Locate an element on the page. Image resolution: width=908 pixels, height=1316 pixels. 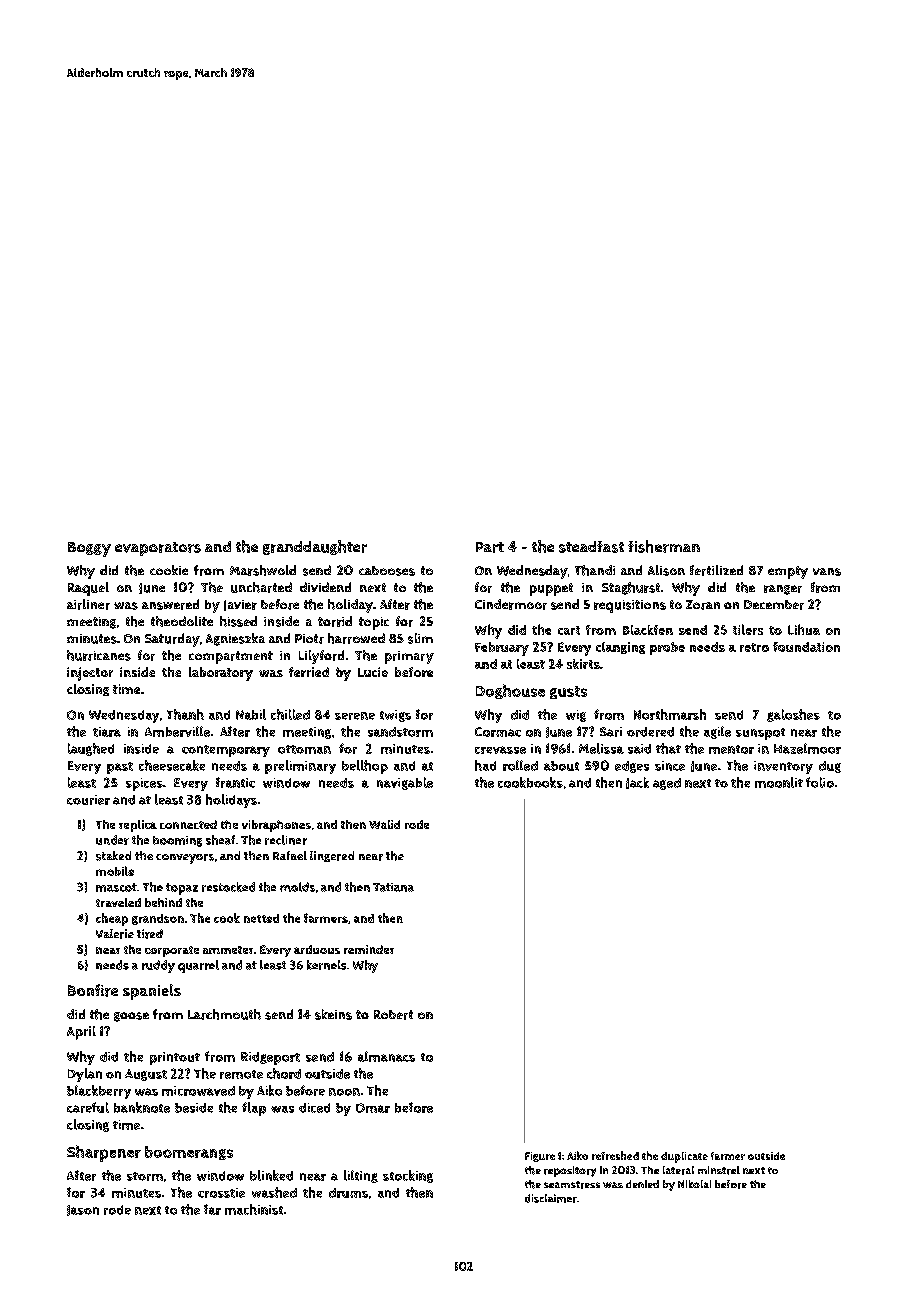
steadfast is located at coordinates (591, 547).
